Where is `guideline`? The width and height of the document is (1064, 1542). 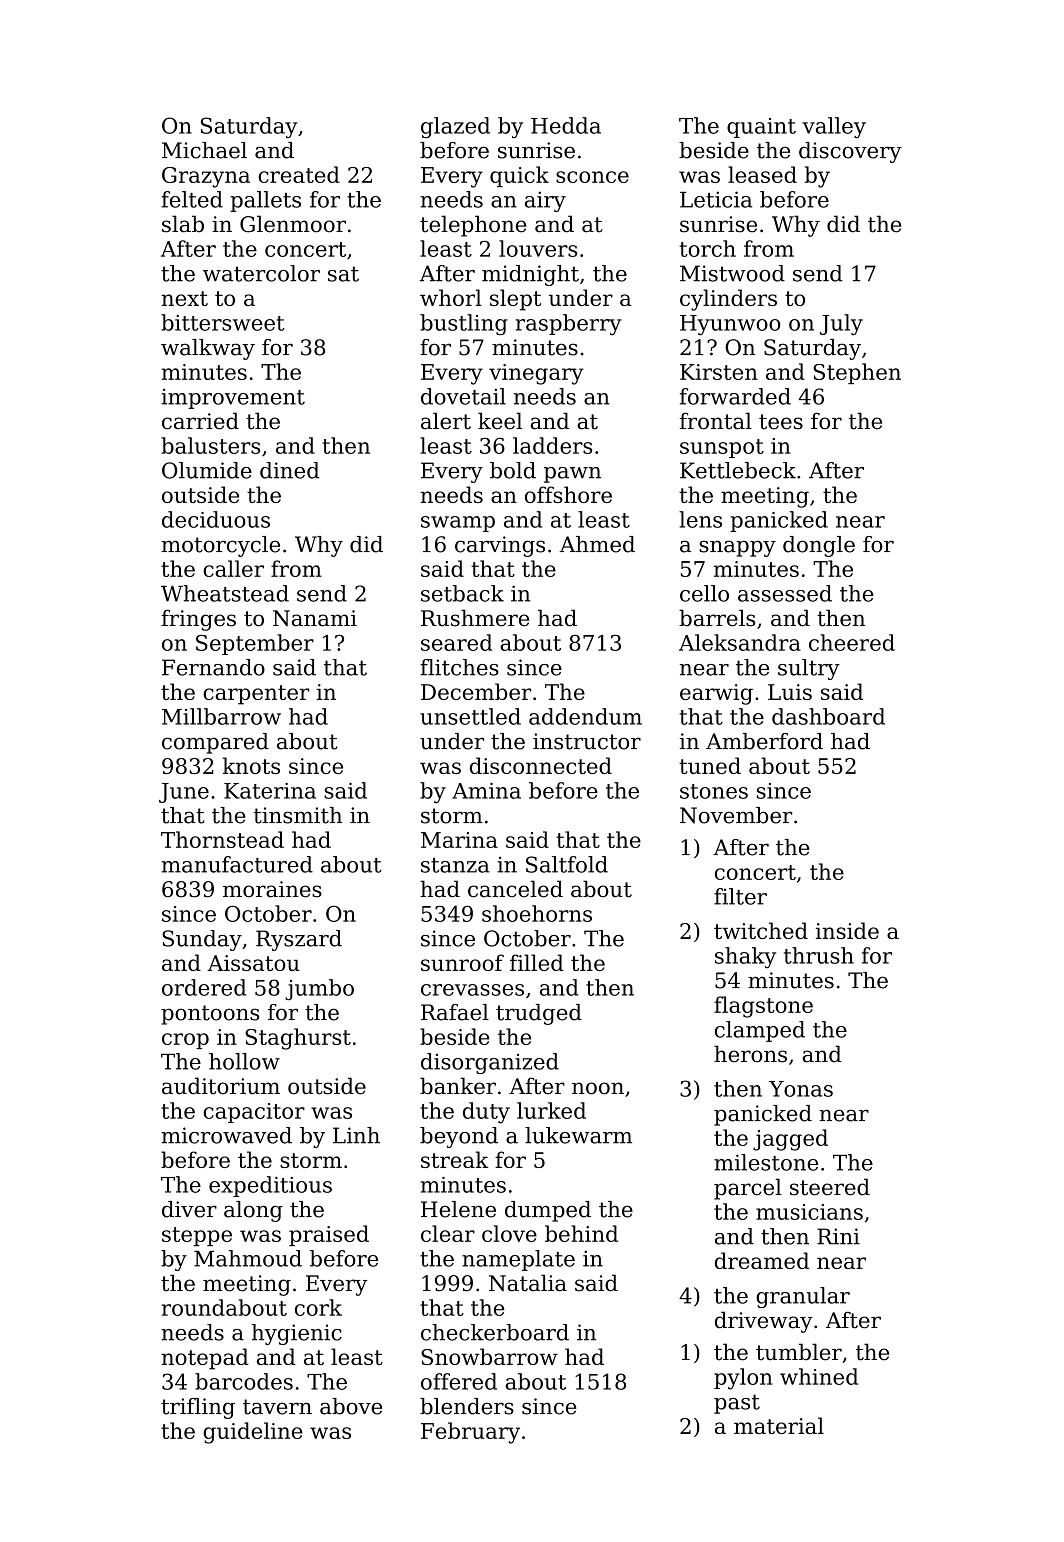
guideline is located at coordinates (253, 1433).
